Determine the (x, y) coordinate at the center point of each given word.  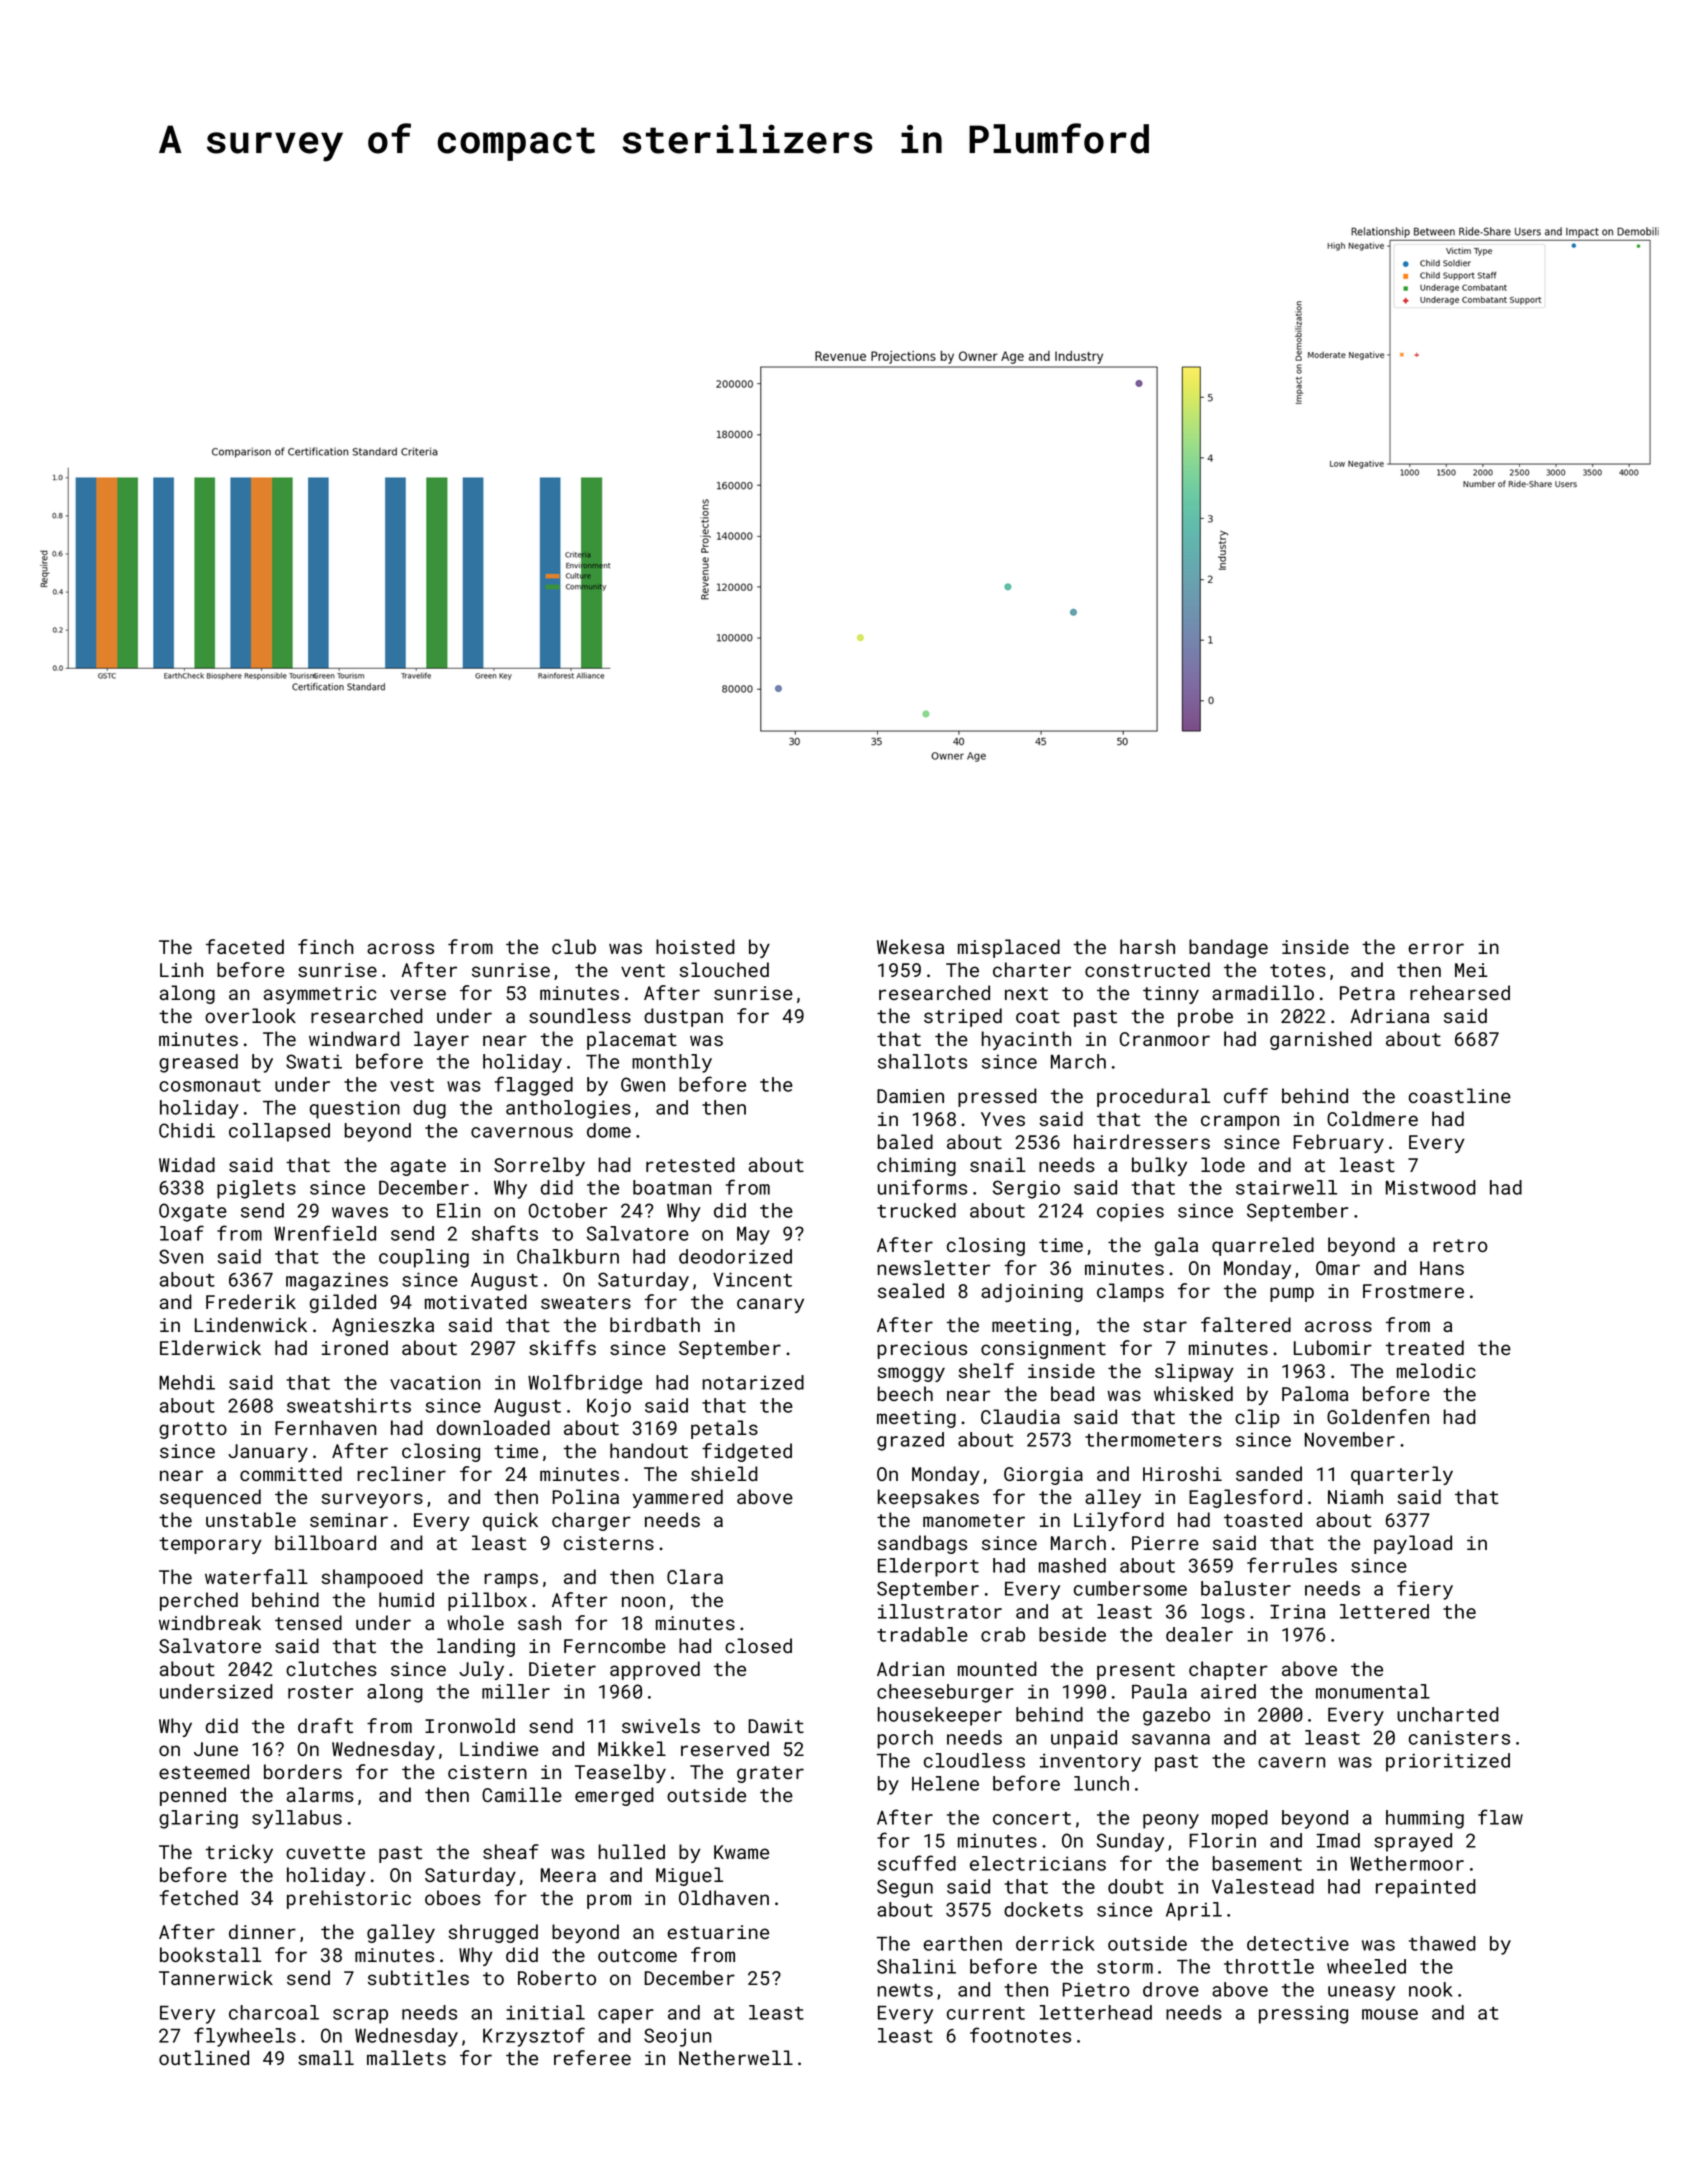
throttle (1269, 1966)
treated (1425, 1347)
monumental (1373, 1691)
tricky (239, 1853)
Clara (695, 1576)
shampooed (372, 1578)
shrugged (493, 1933)
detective (1298, 1943)
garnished (1321, 1040)
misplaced (1009, 948)
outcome (637, 1955)
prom (609, 1901)
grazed (910, 1441)
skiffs (562, 1347)
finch (325, 946)
